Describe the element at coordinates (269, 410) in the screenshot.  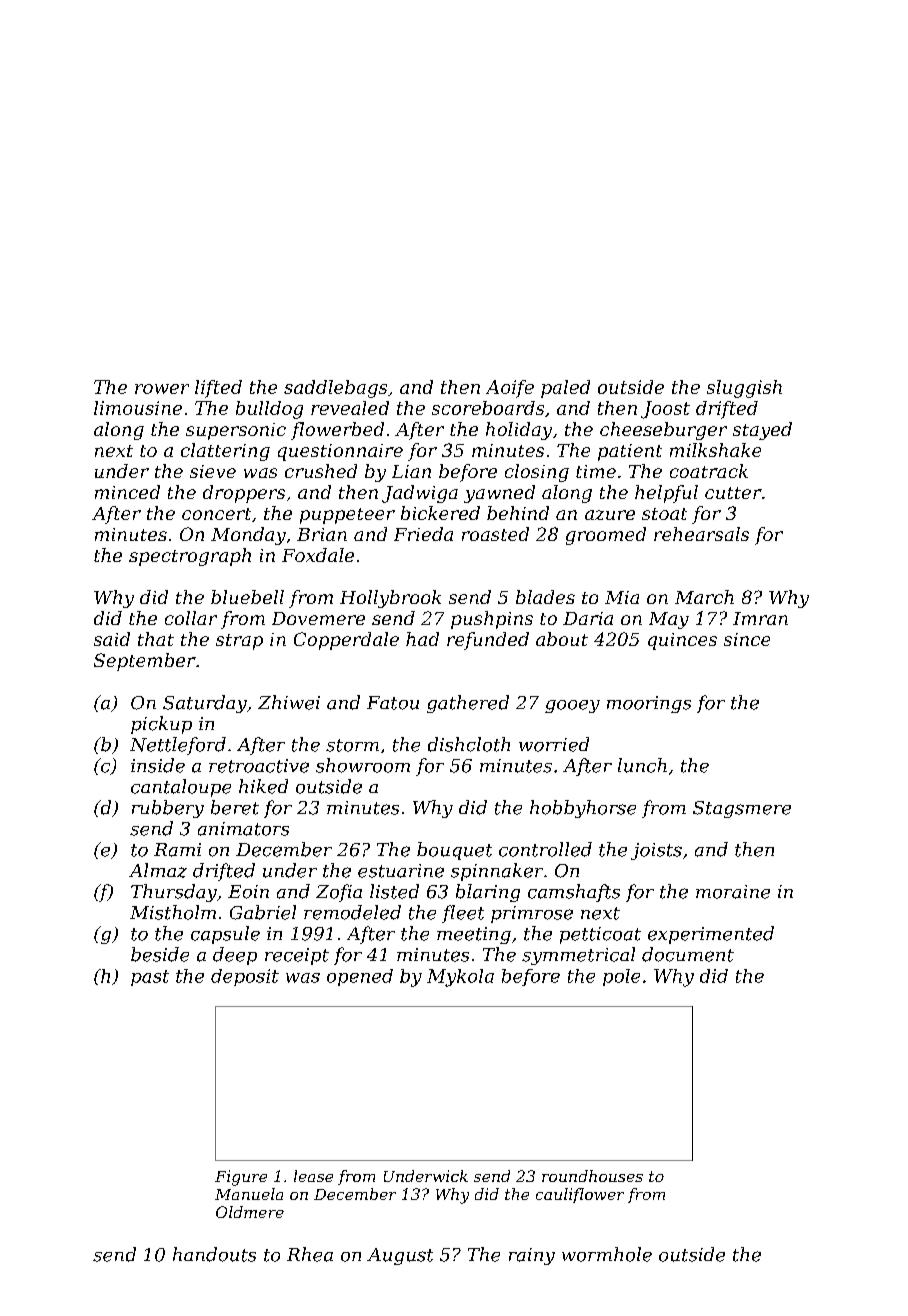
I see `bulldog` at that location.
